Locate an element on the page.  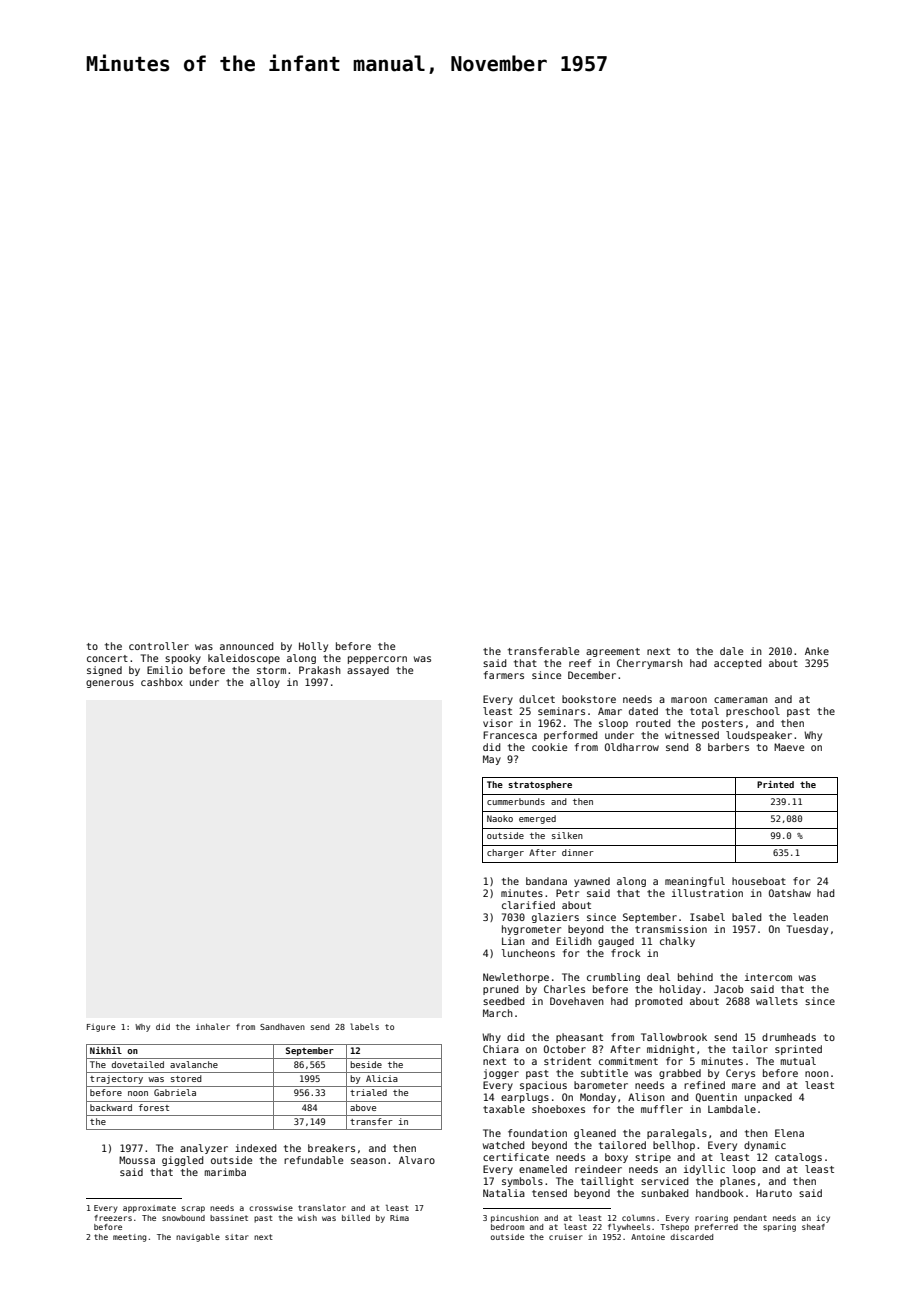
catalogs is located at coordinates (798, 1158).
